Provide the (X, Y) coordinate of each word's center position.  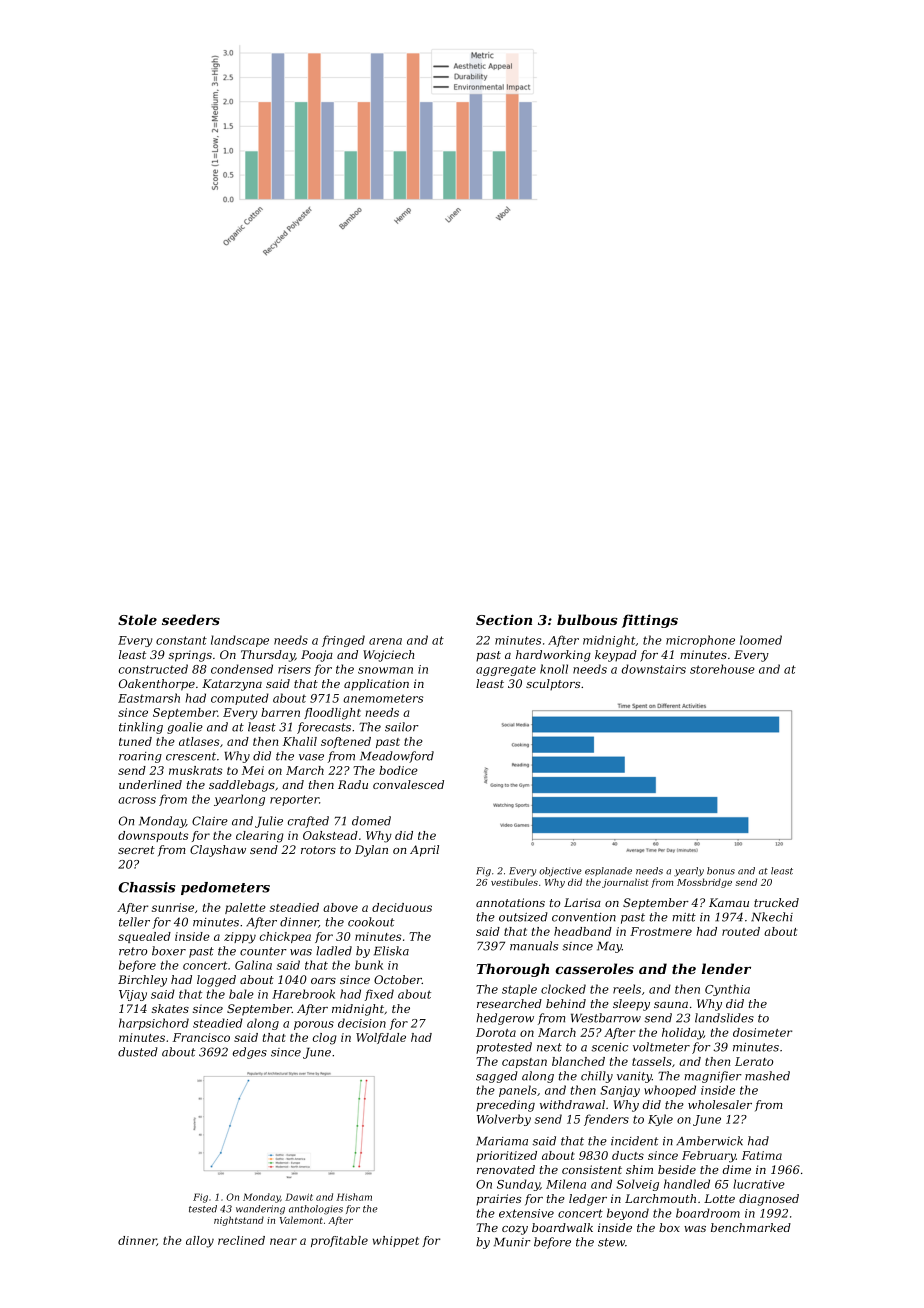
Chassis (146, 887)
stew (611, 1242)
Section (504, 619)
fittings (650, 621)
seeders (191, 619)
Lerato (754, 1061)
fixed (379, 995)
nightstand (239, 1221)
